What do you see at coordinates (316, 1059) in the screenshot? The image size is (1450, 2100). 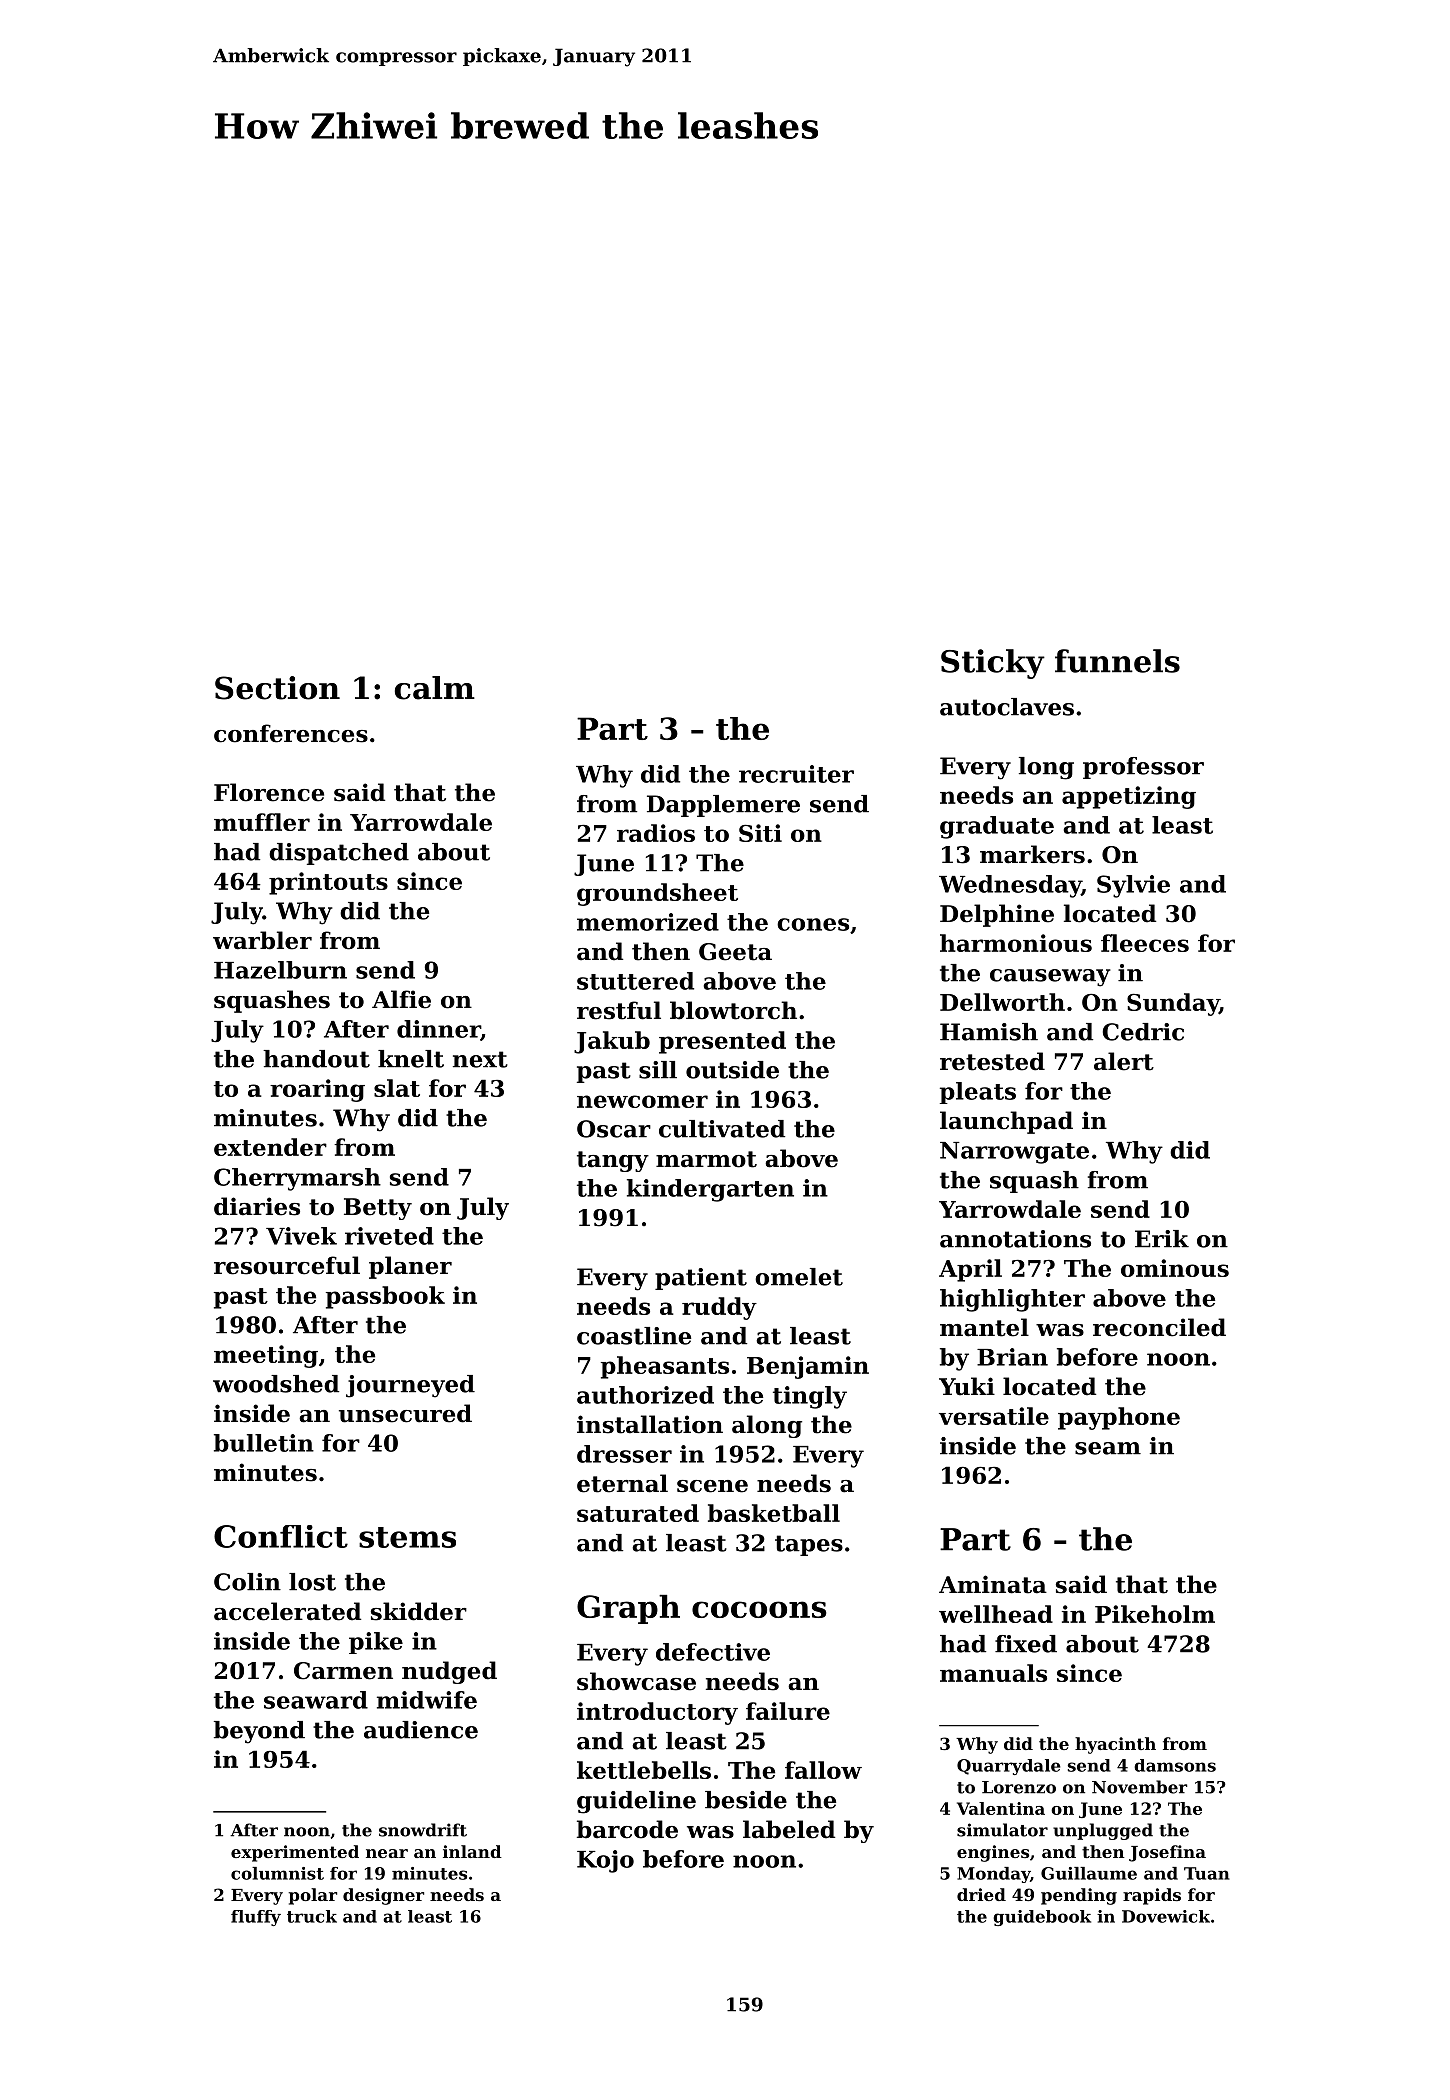 I see `handout` at bounding box center [316, 1059].
